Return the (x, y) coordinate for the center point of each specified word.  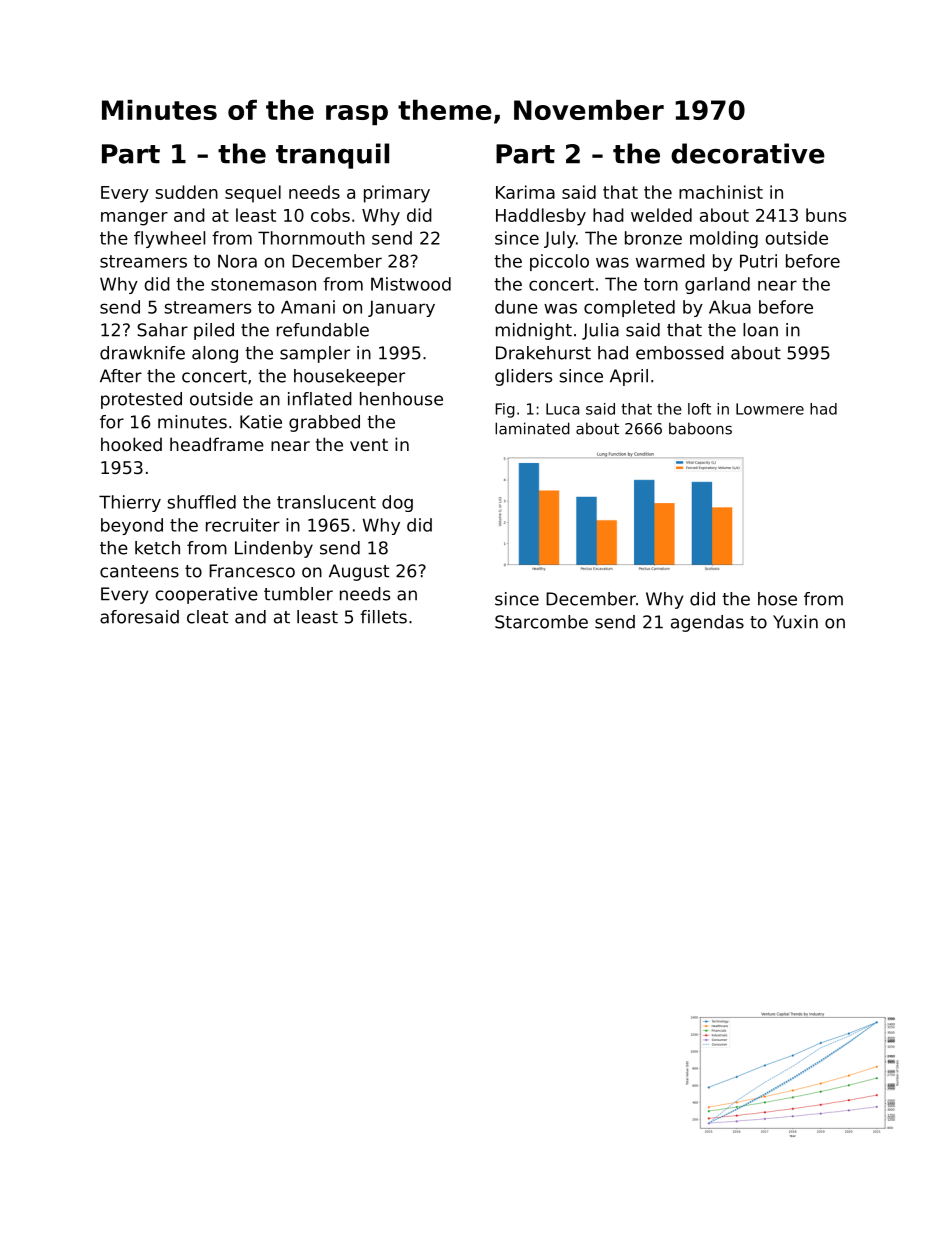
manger (134, 219)
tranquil (332, 156)
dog (397, 503)
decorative (748, 153)
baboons (700, 428)
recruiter (243, 525)
